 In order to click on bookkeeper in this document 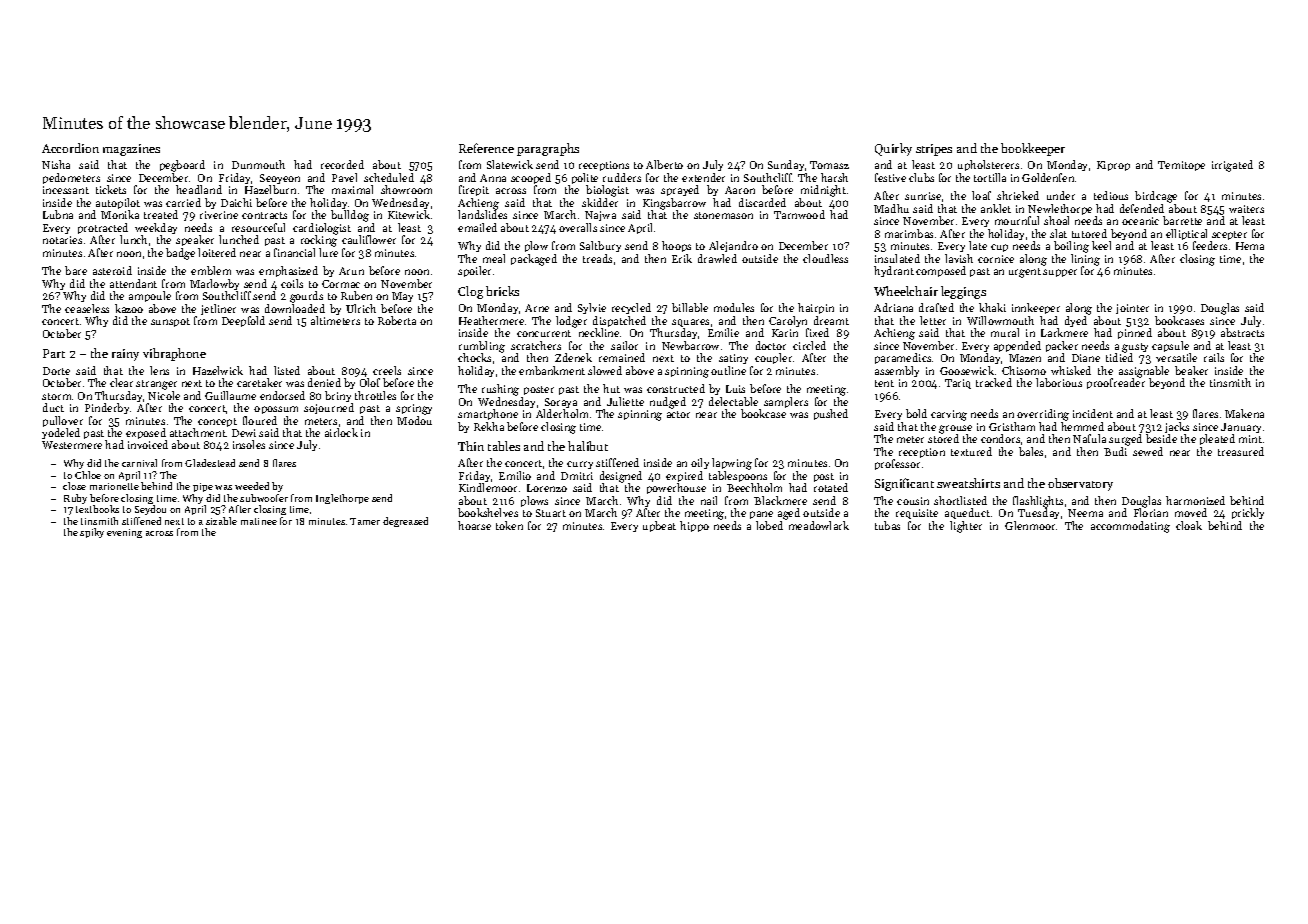, I will do `click(1033, 149)`.
